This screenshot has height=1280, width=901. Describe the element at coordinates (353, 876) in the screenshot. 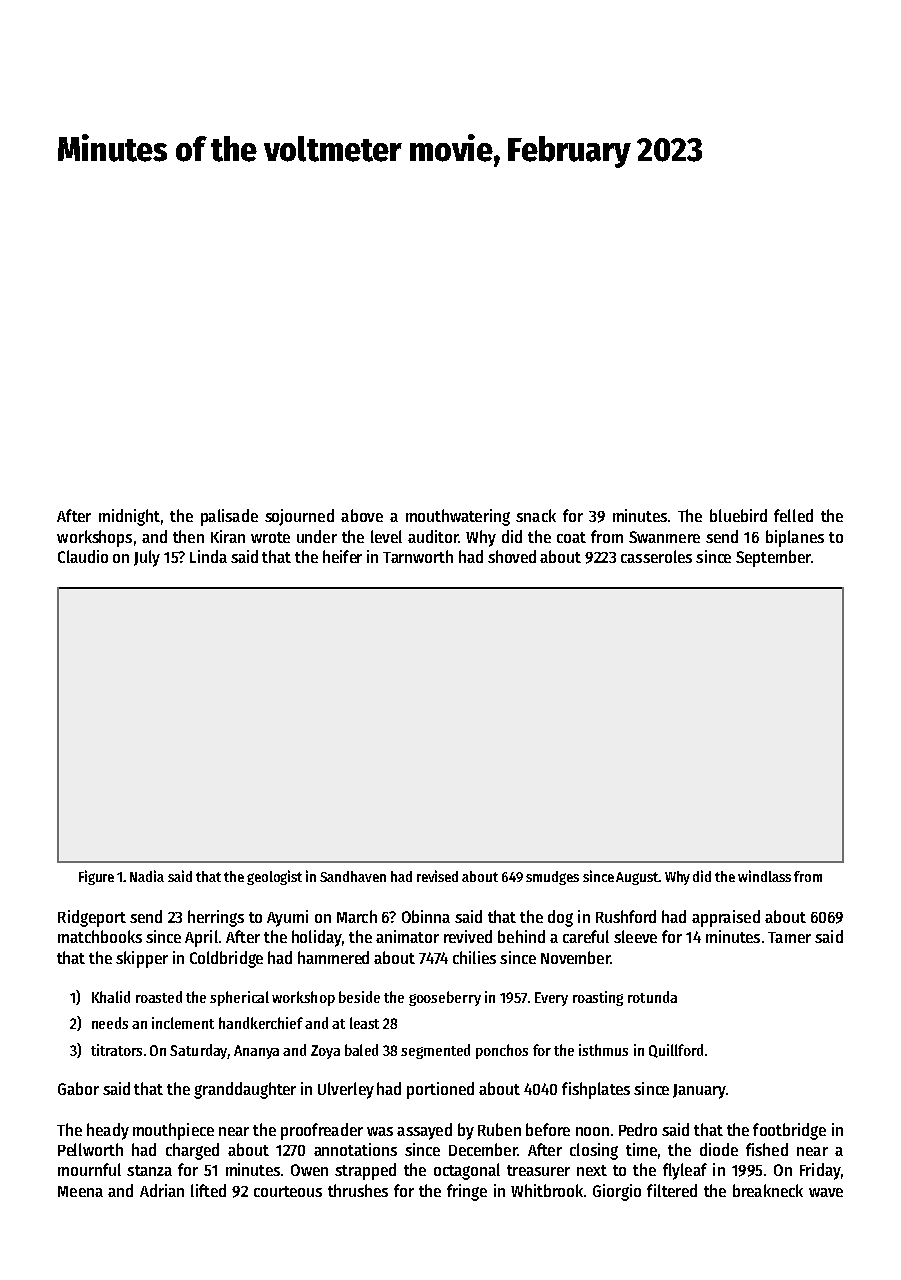

I see `Sandhaven` at that location.
